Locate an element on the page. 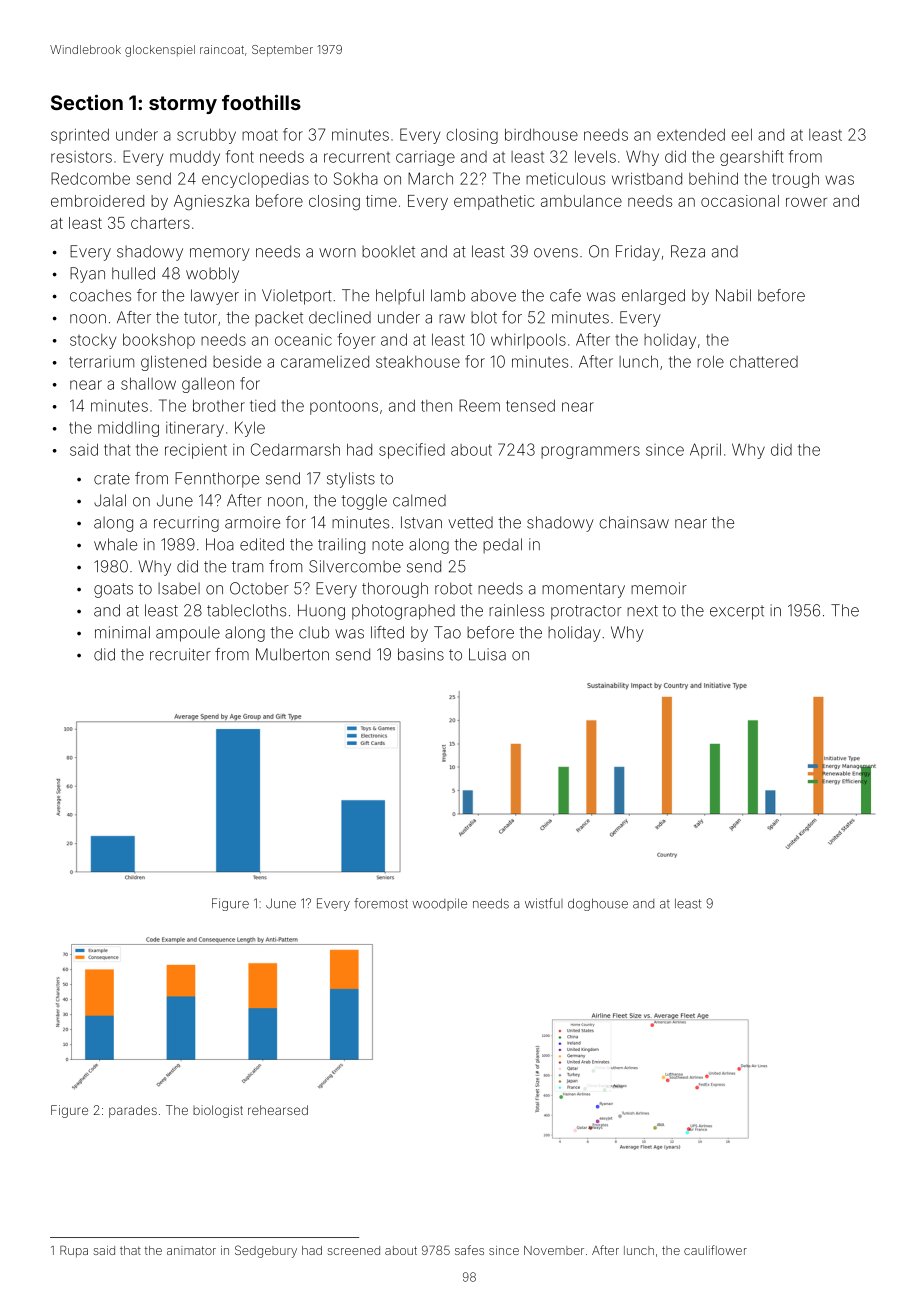 The image size is (924, 1308). goats is located at coordinates (113, 590).
